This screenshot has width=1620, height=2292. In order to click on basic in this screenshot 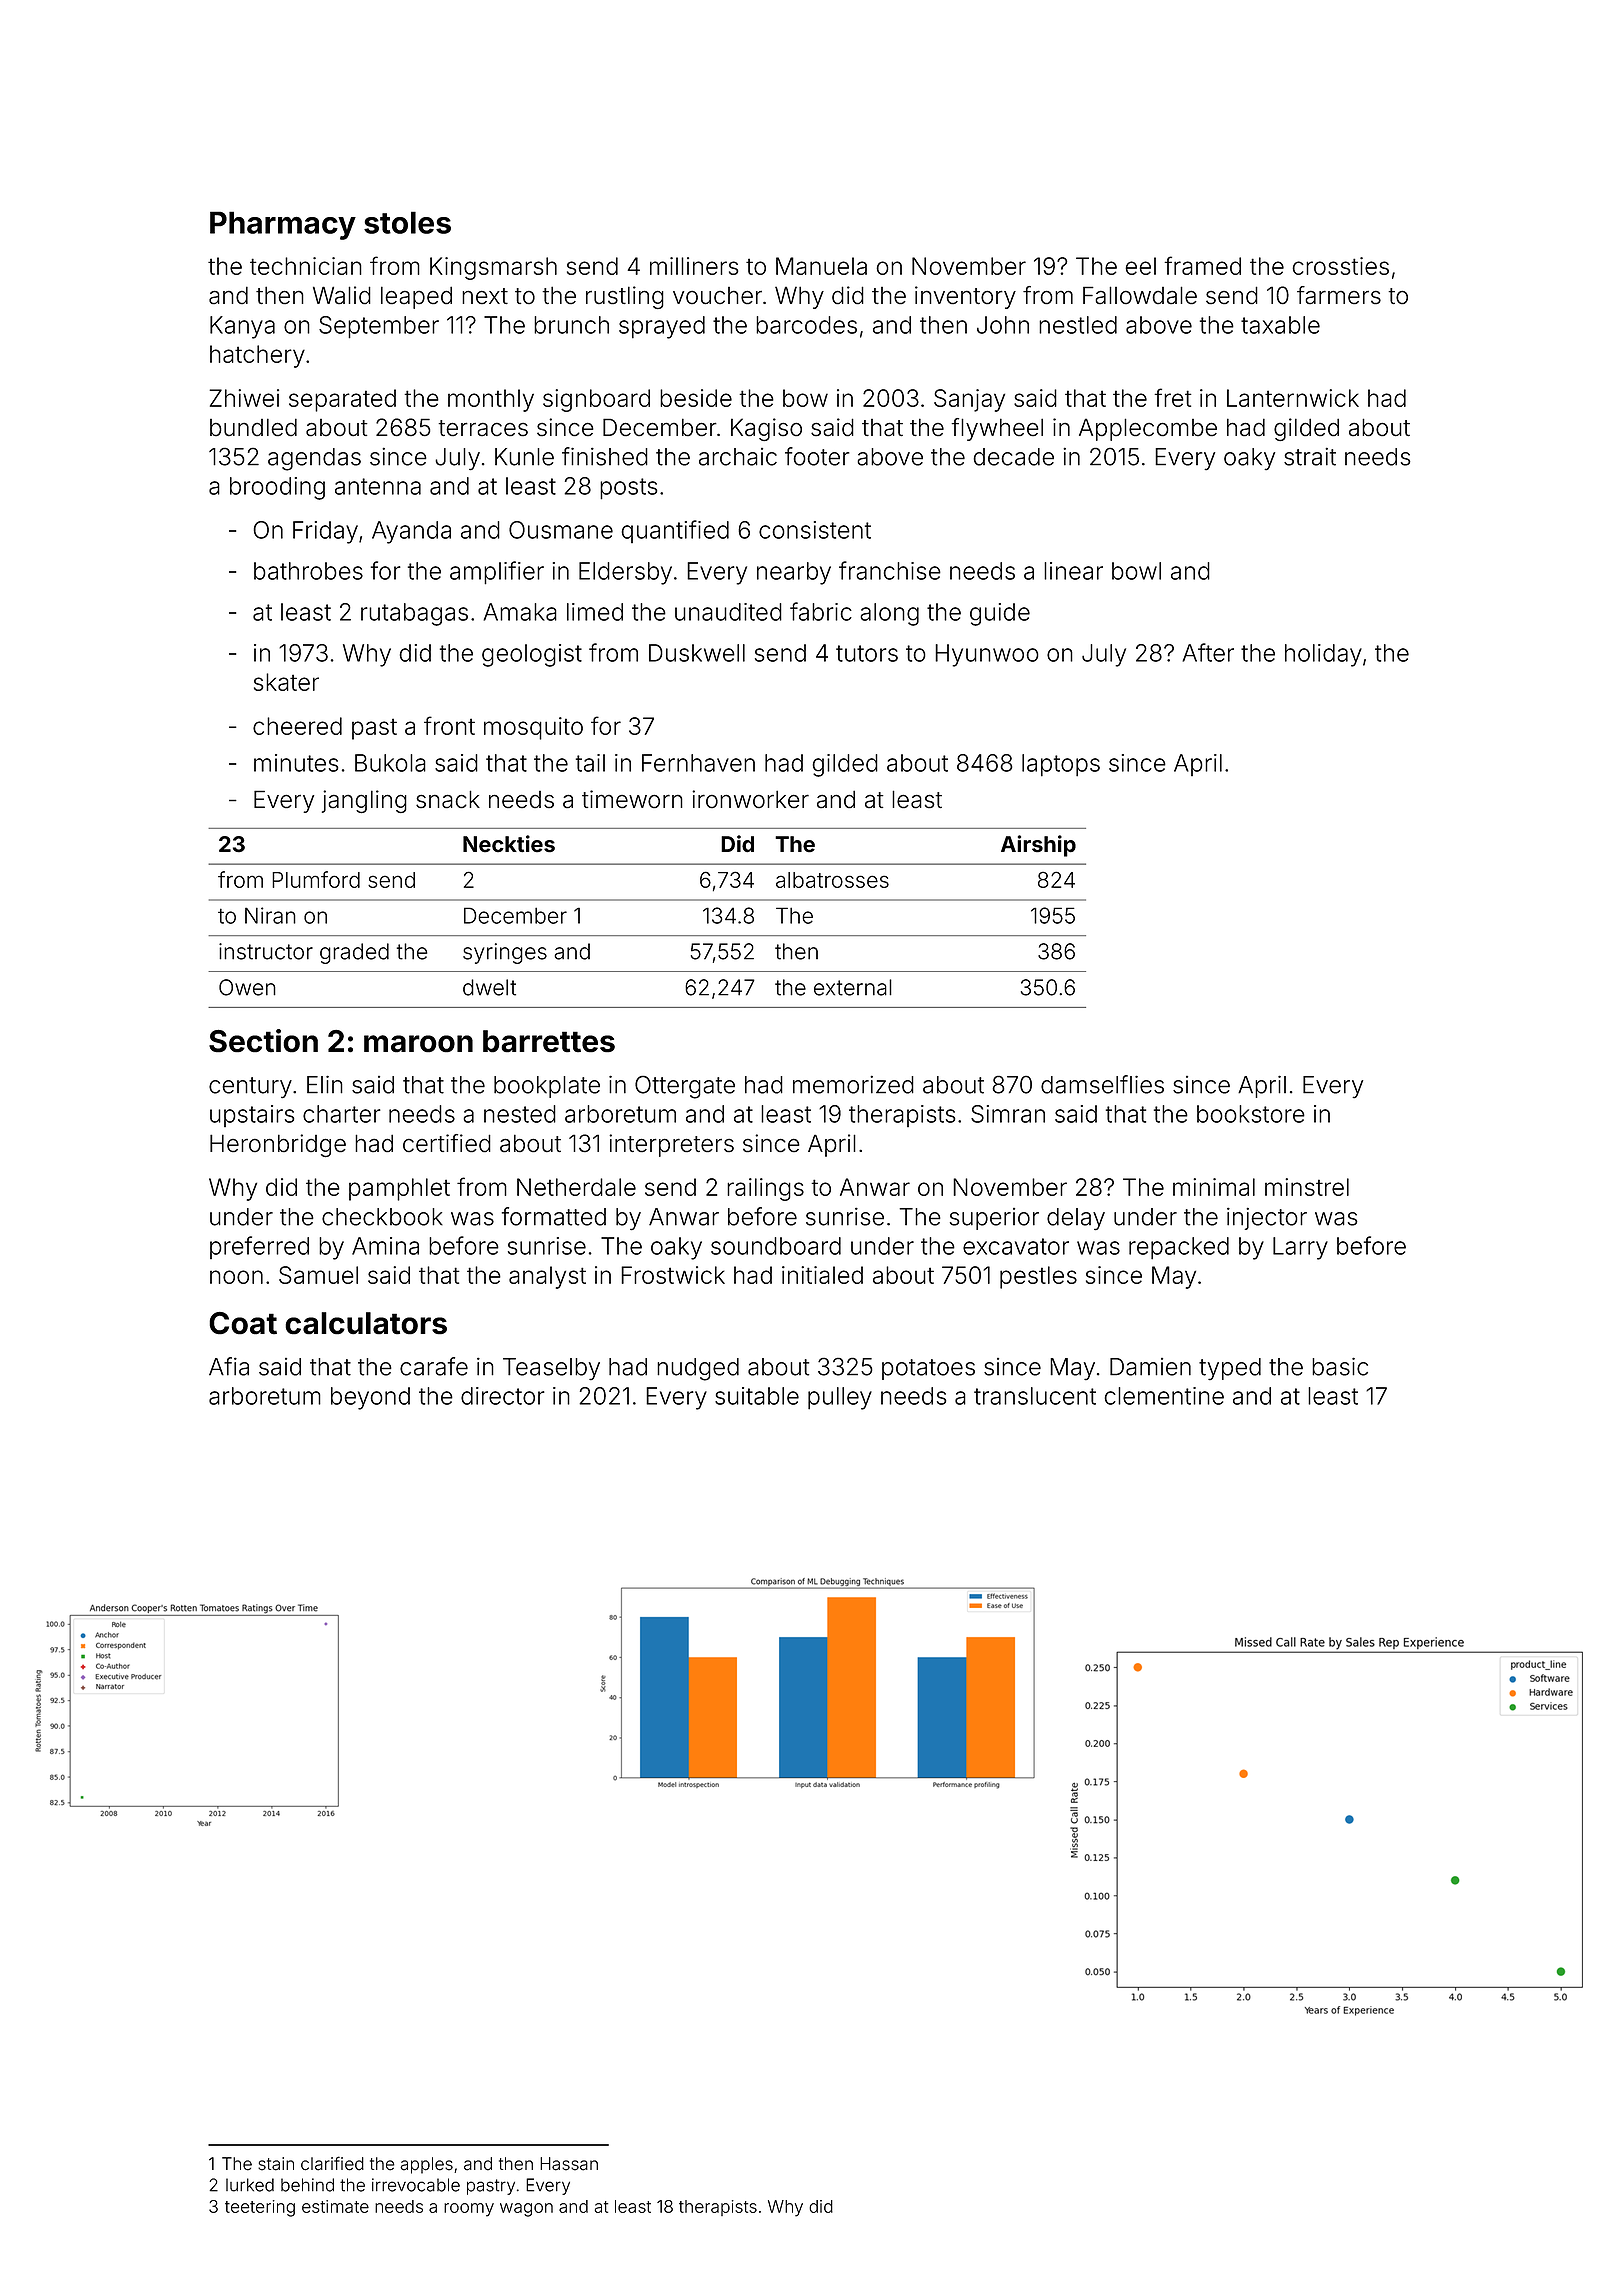, I will do `click(1340, 1367)`.
